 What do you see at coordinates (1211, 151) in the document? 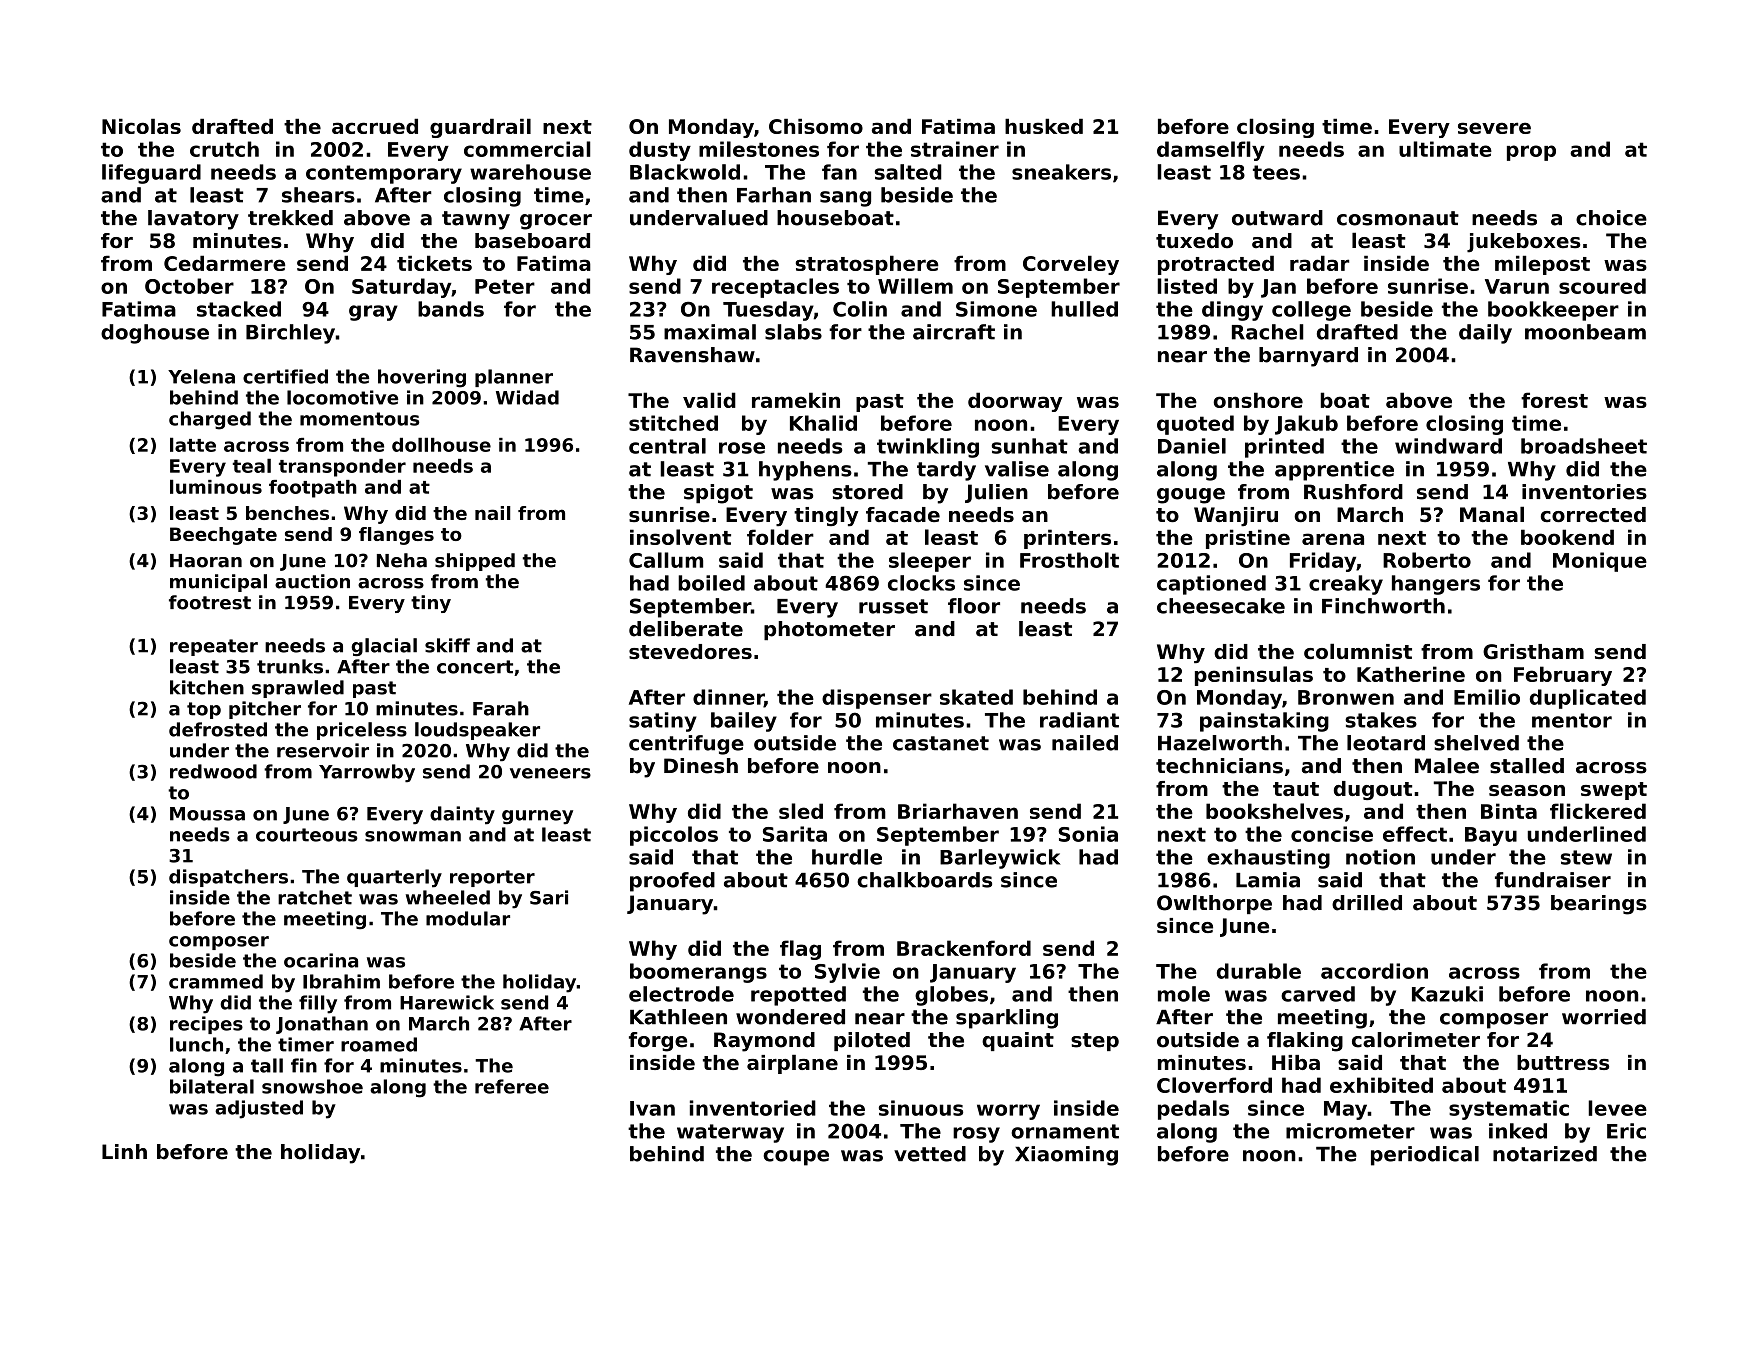
I see `damselfly` at bounding box center [1211, 151].
